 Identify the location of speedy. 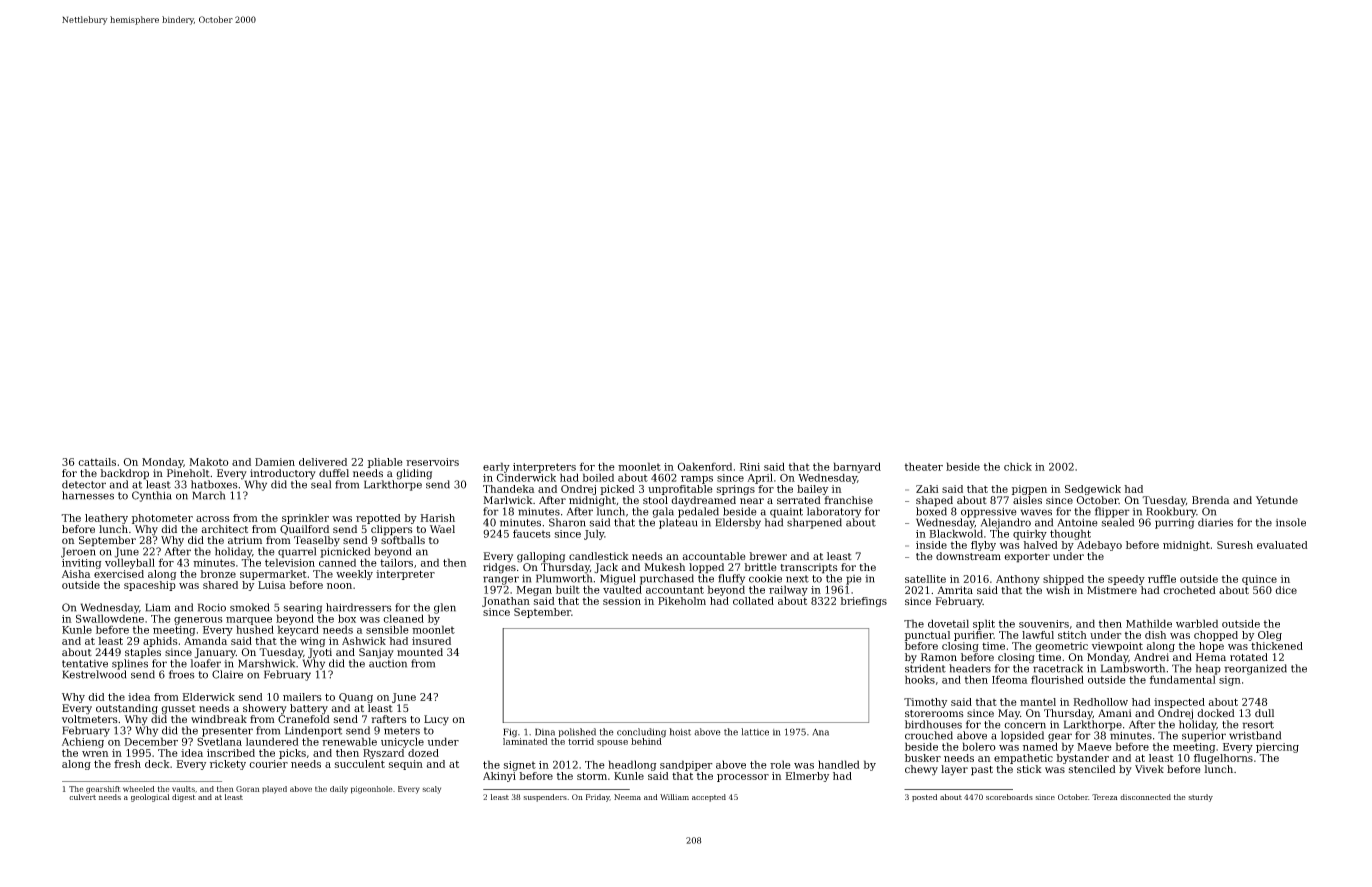
(1126, 580).
